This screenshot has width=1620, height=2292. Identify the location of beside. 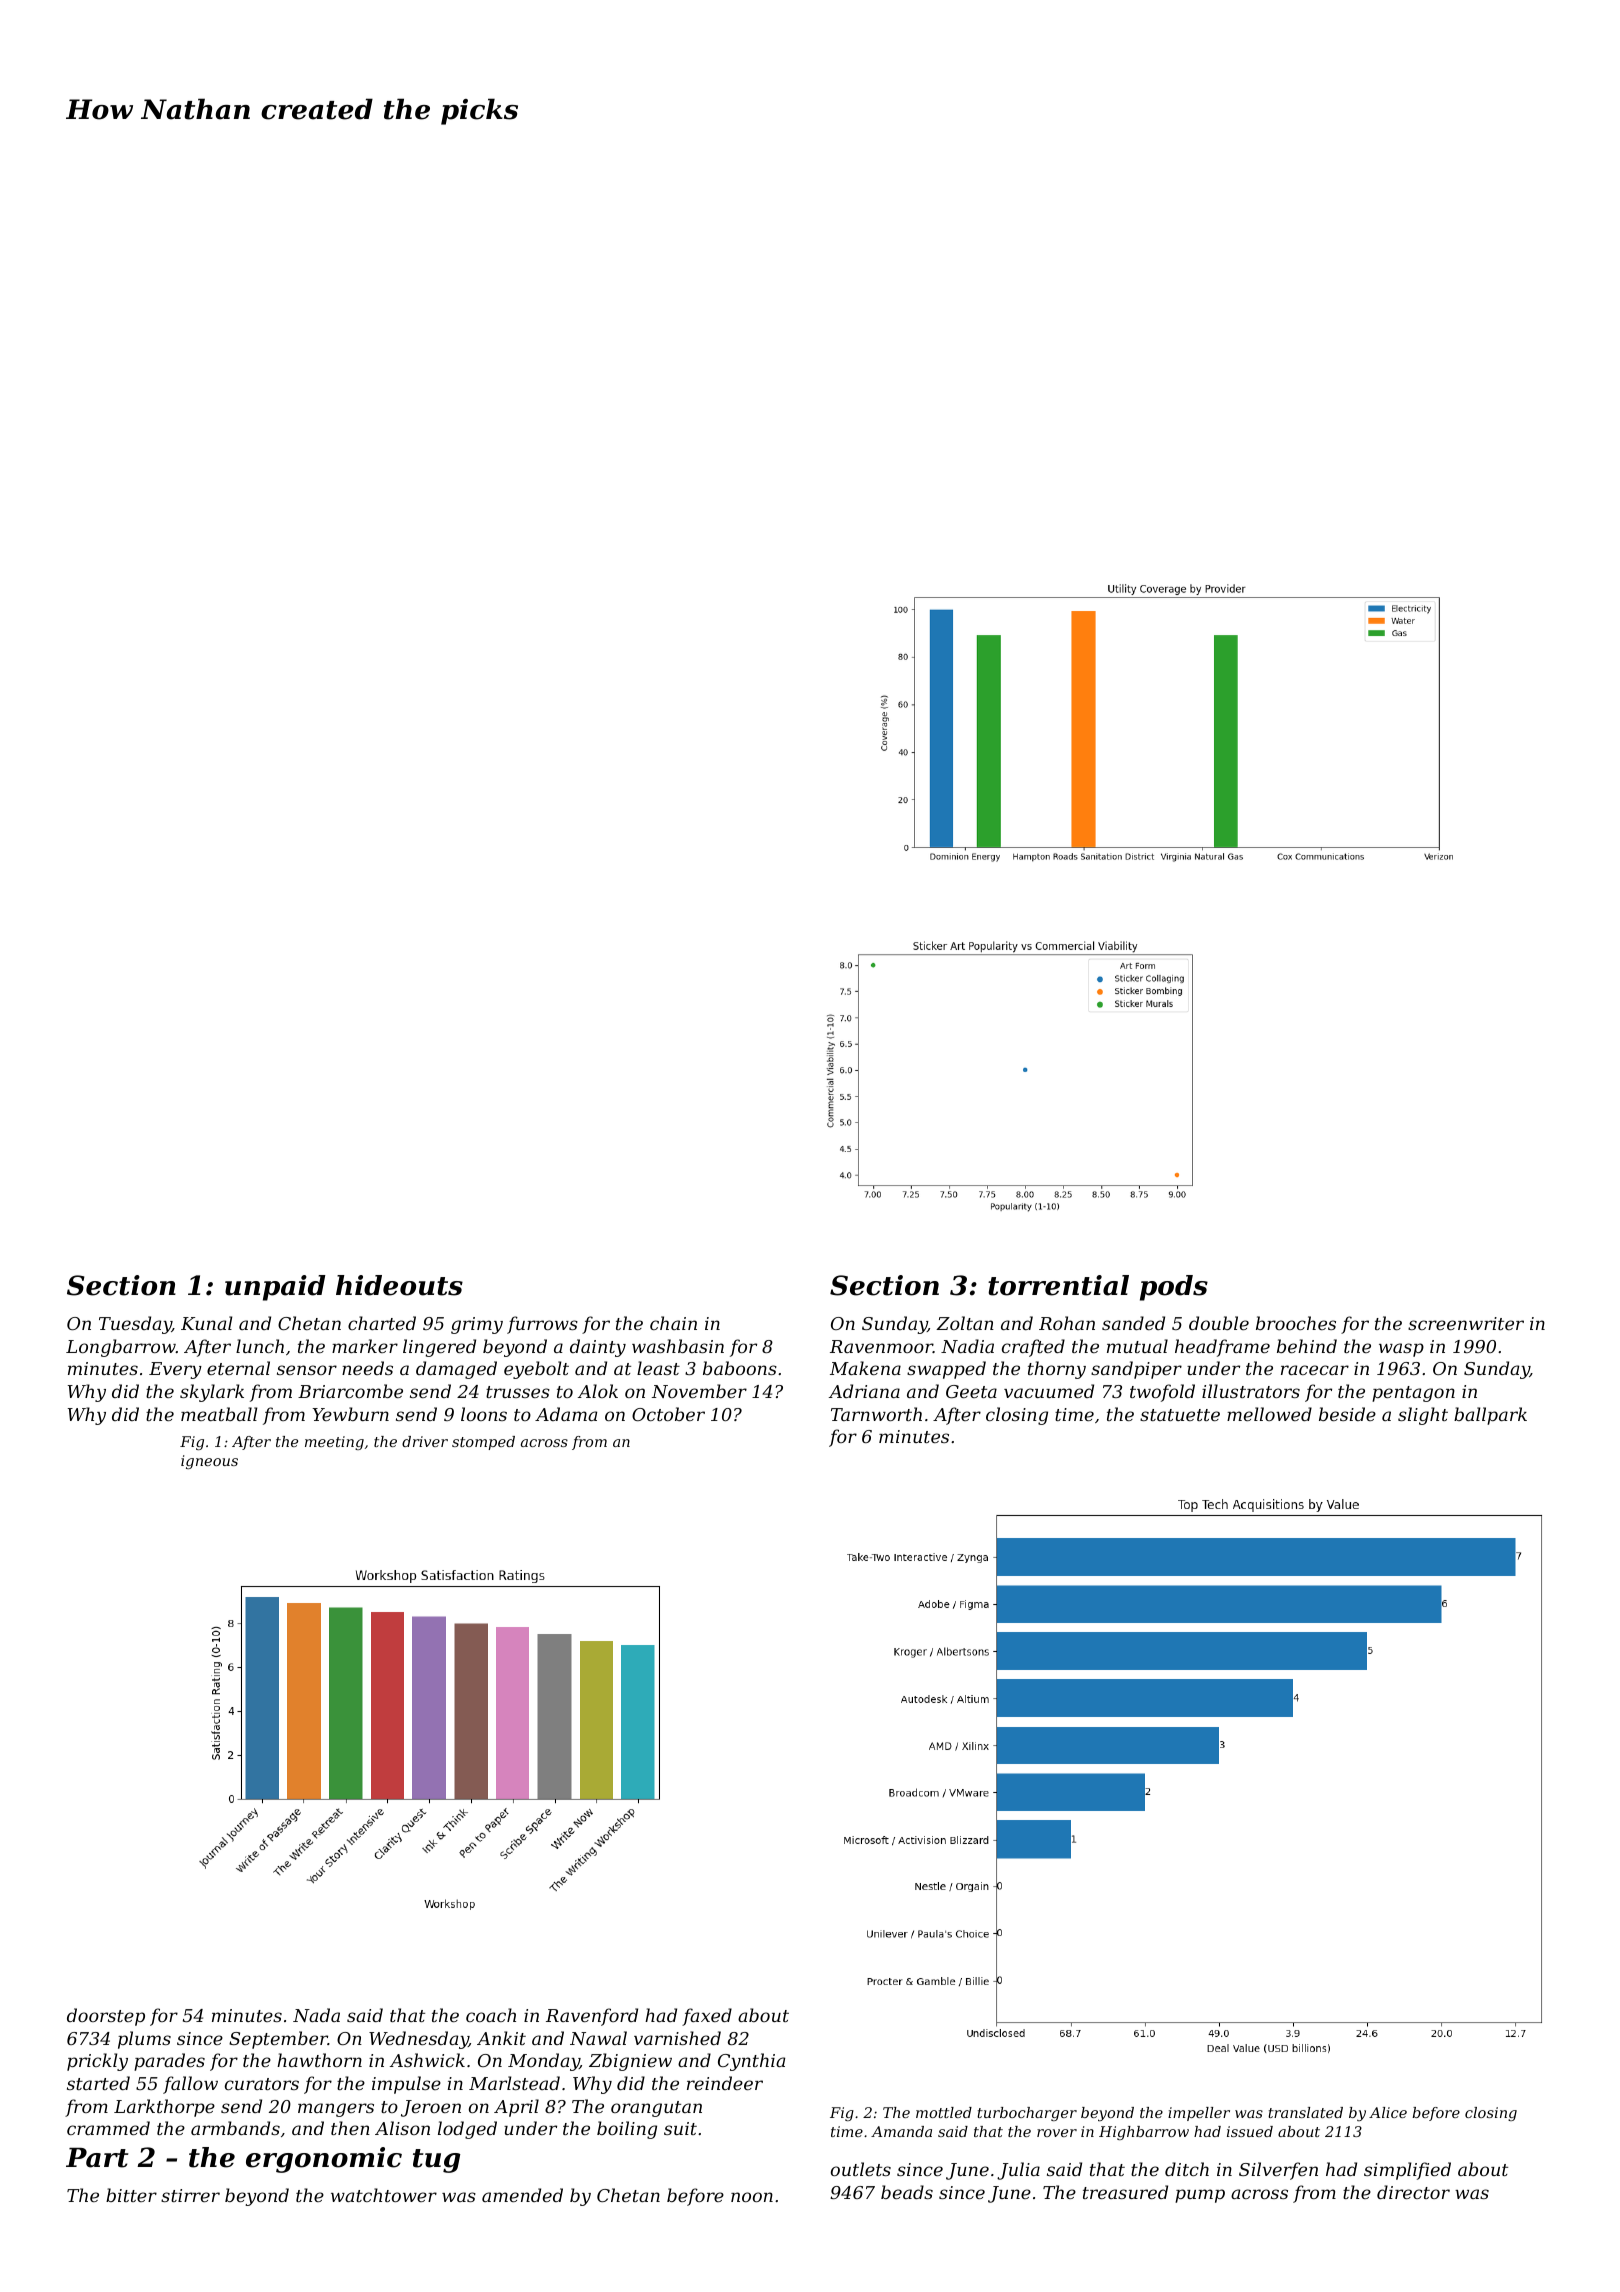
(1347, 1414).
